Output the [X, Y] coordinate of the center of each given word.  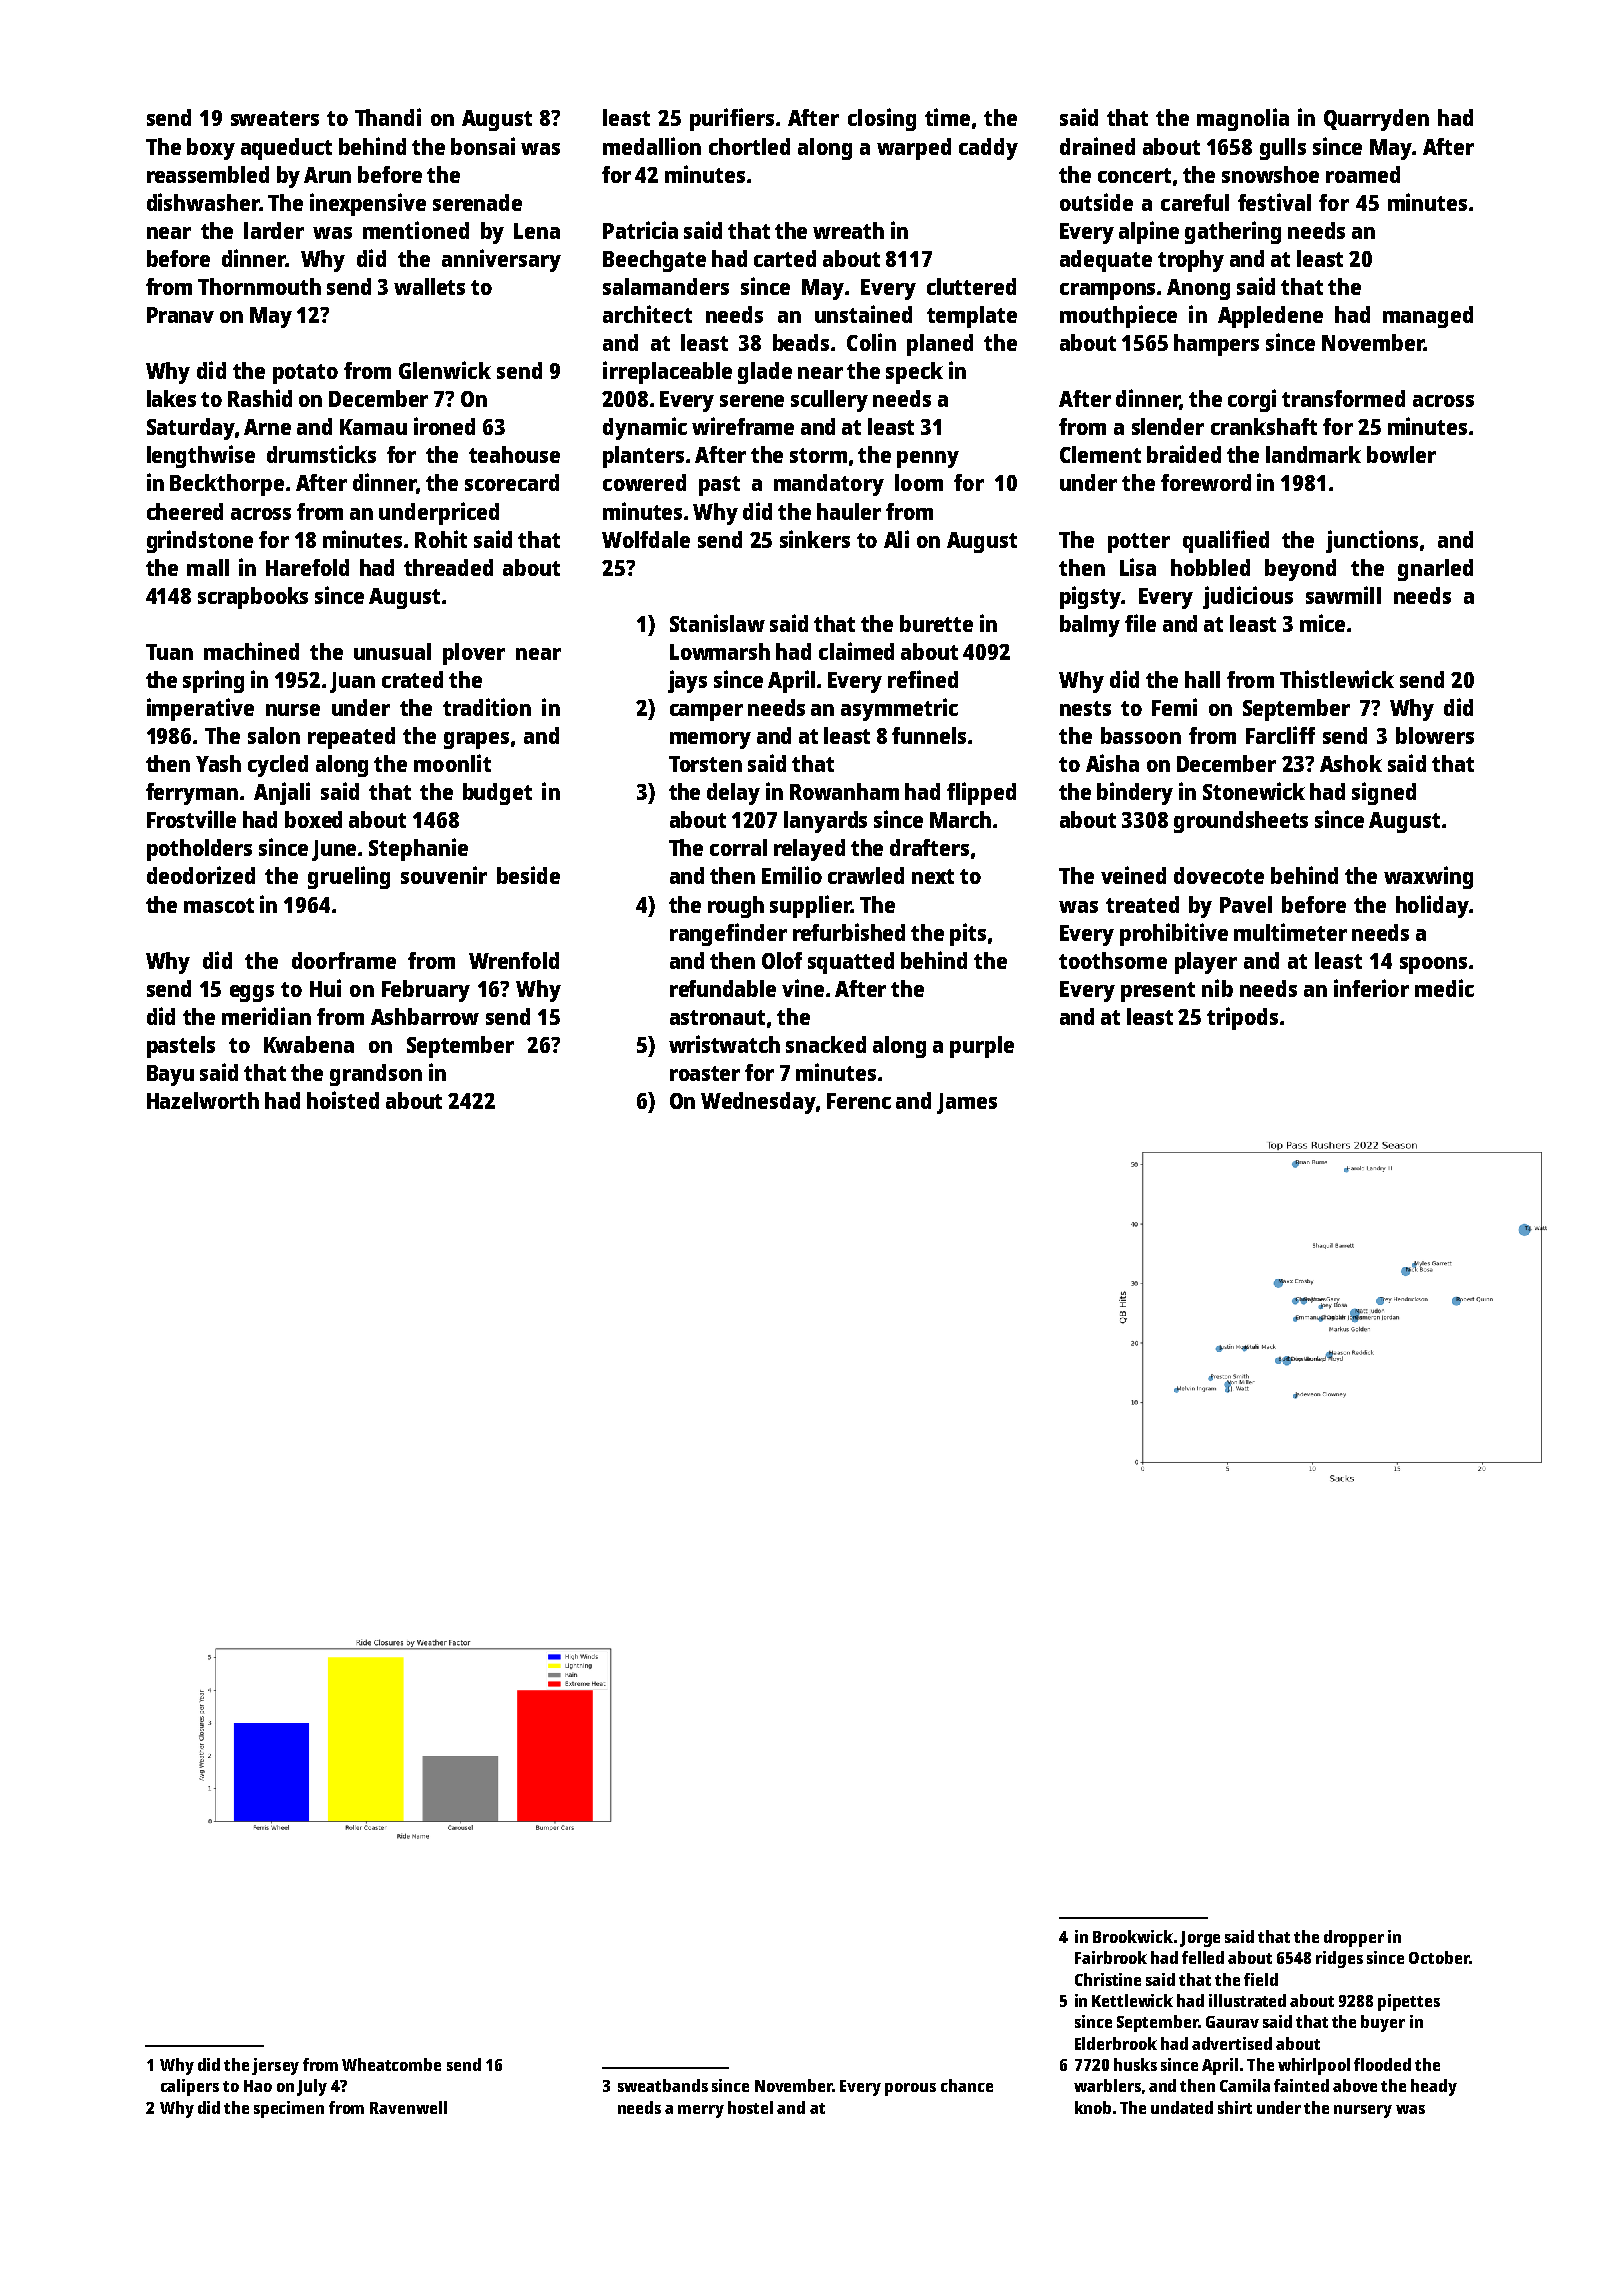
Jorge [1200, 1939]
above [1355, 2085]
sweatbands [663, 2085]
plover [474, 654]
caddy [988, 149]
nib [1217, 988]
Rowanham [844, 791]
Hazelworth [203, 1100]
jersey [275, 2066]
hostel [750, 2107]
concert [1134, 175]
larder [274, 230]
